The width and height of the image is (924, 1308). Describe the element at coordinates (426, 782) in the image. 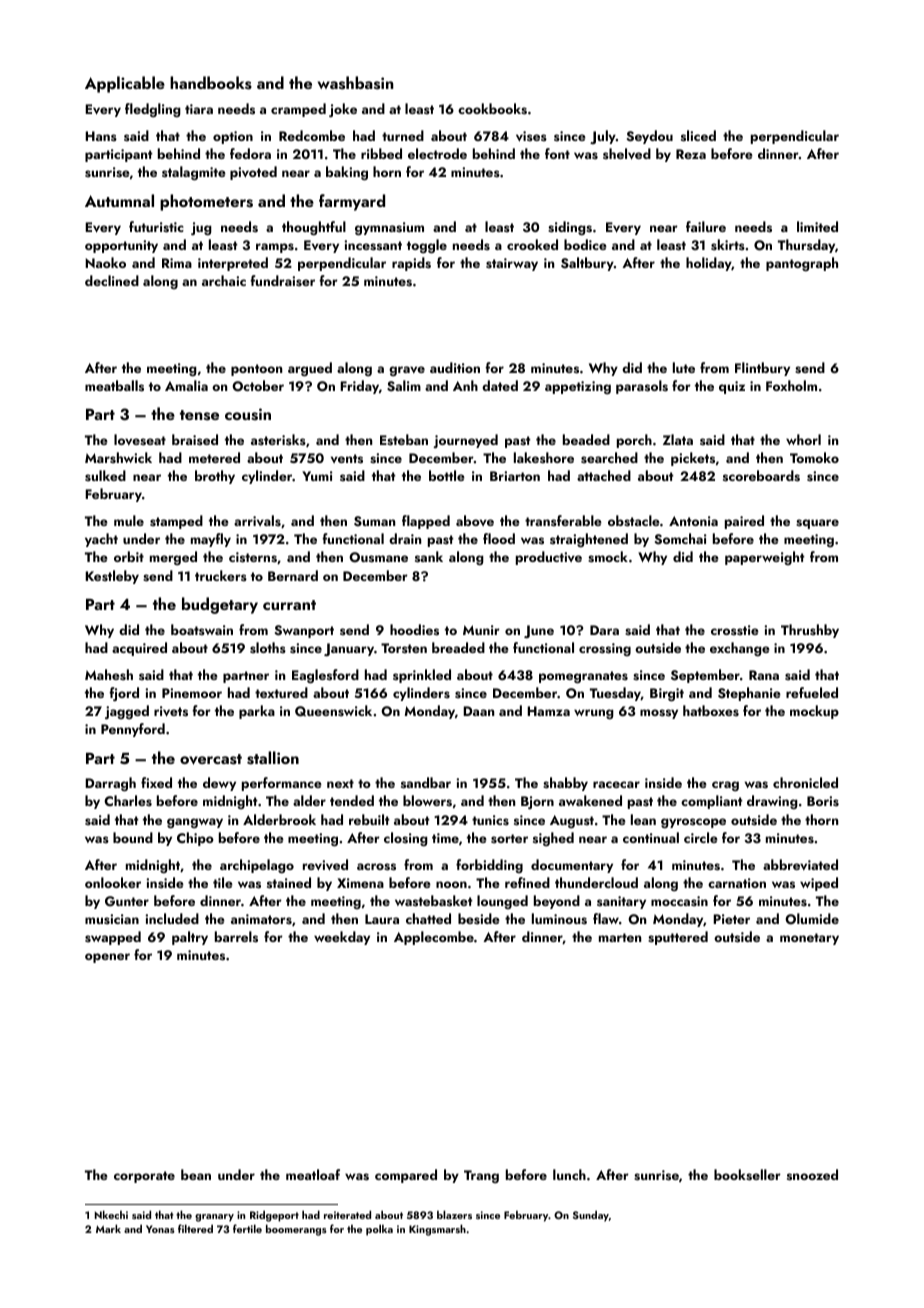

I see `sandbar` at that location.
